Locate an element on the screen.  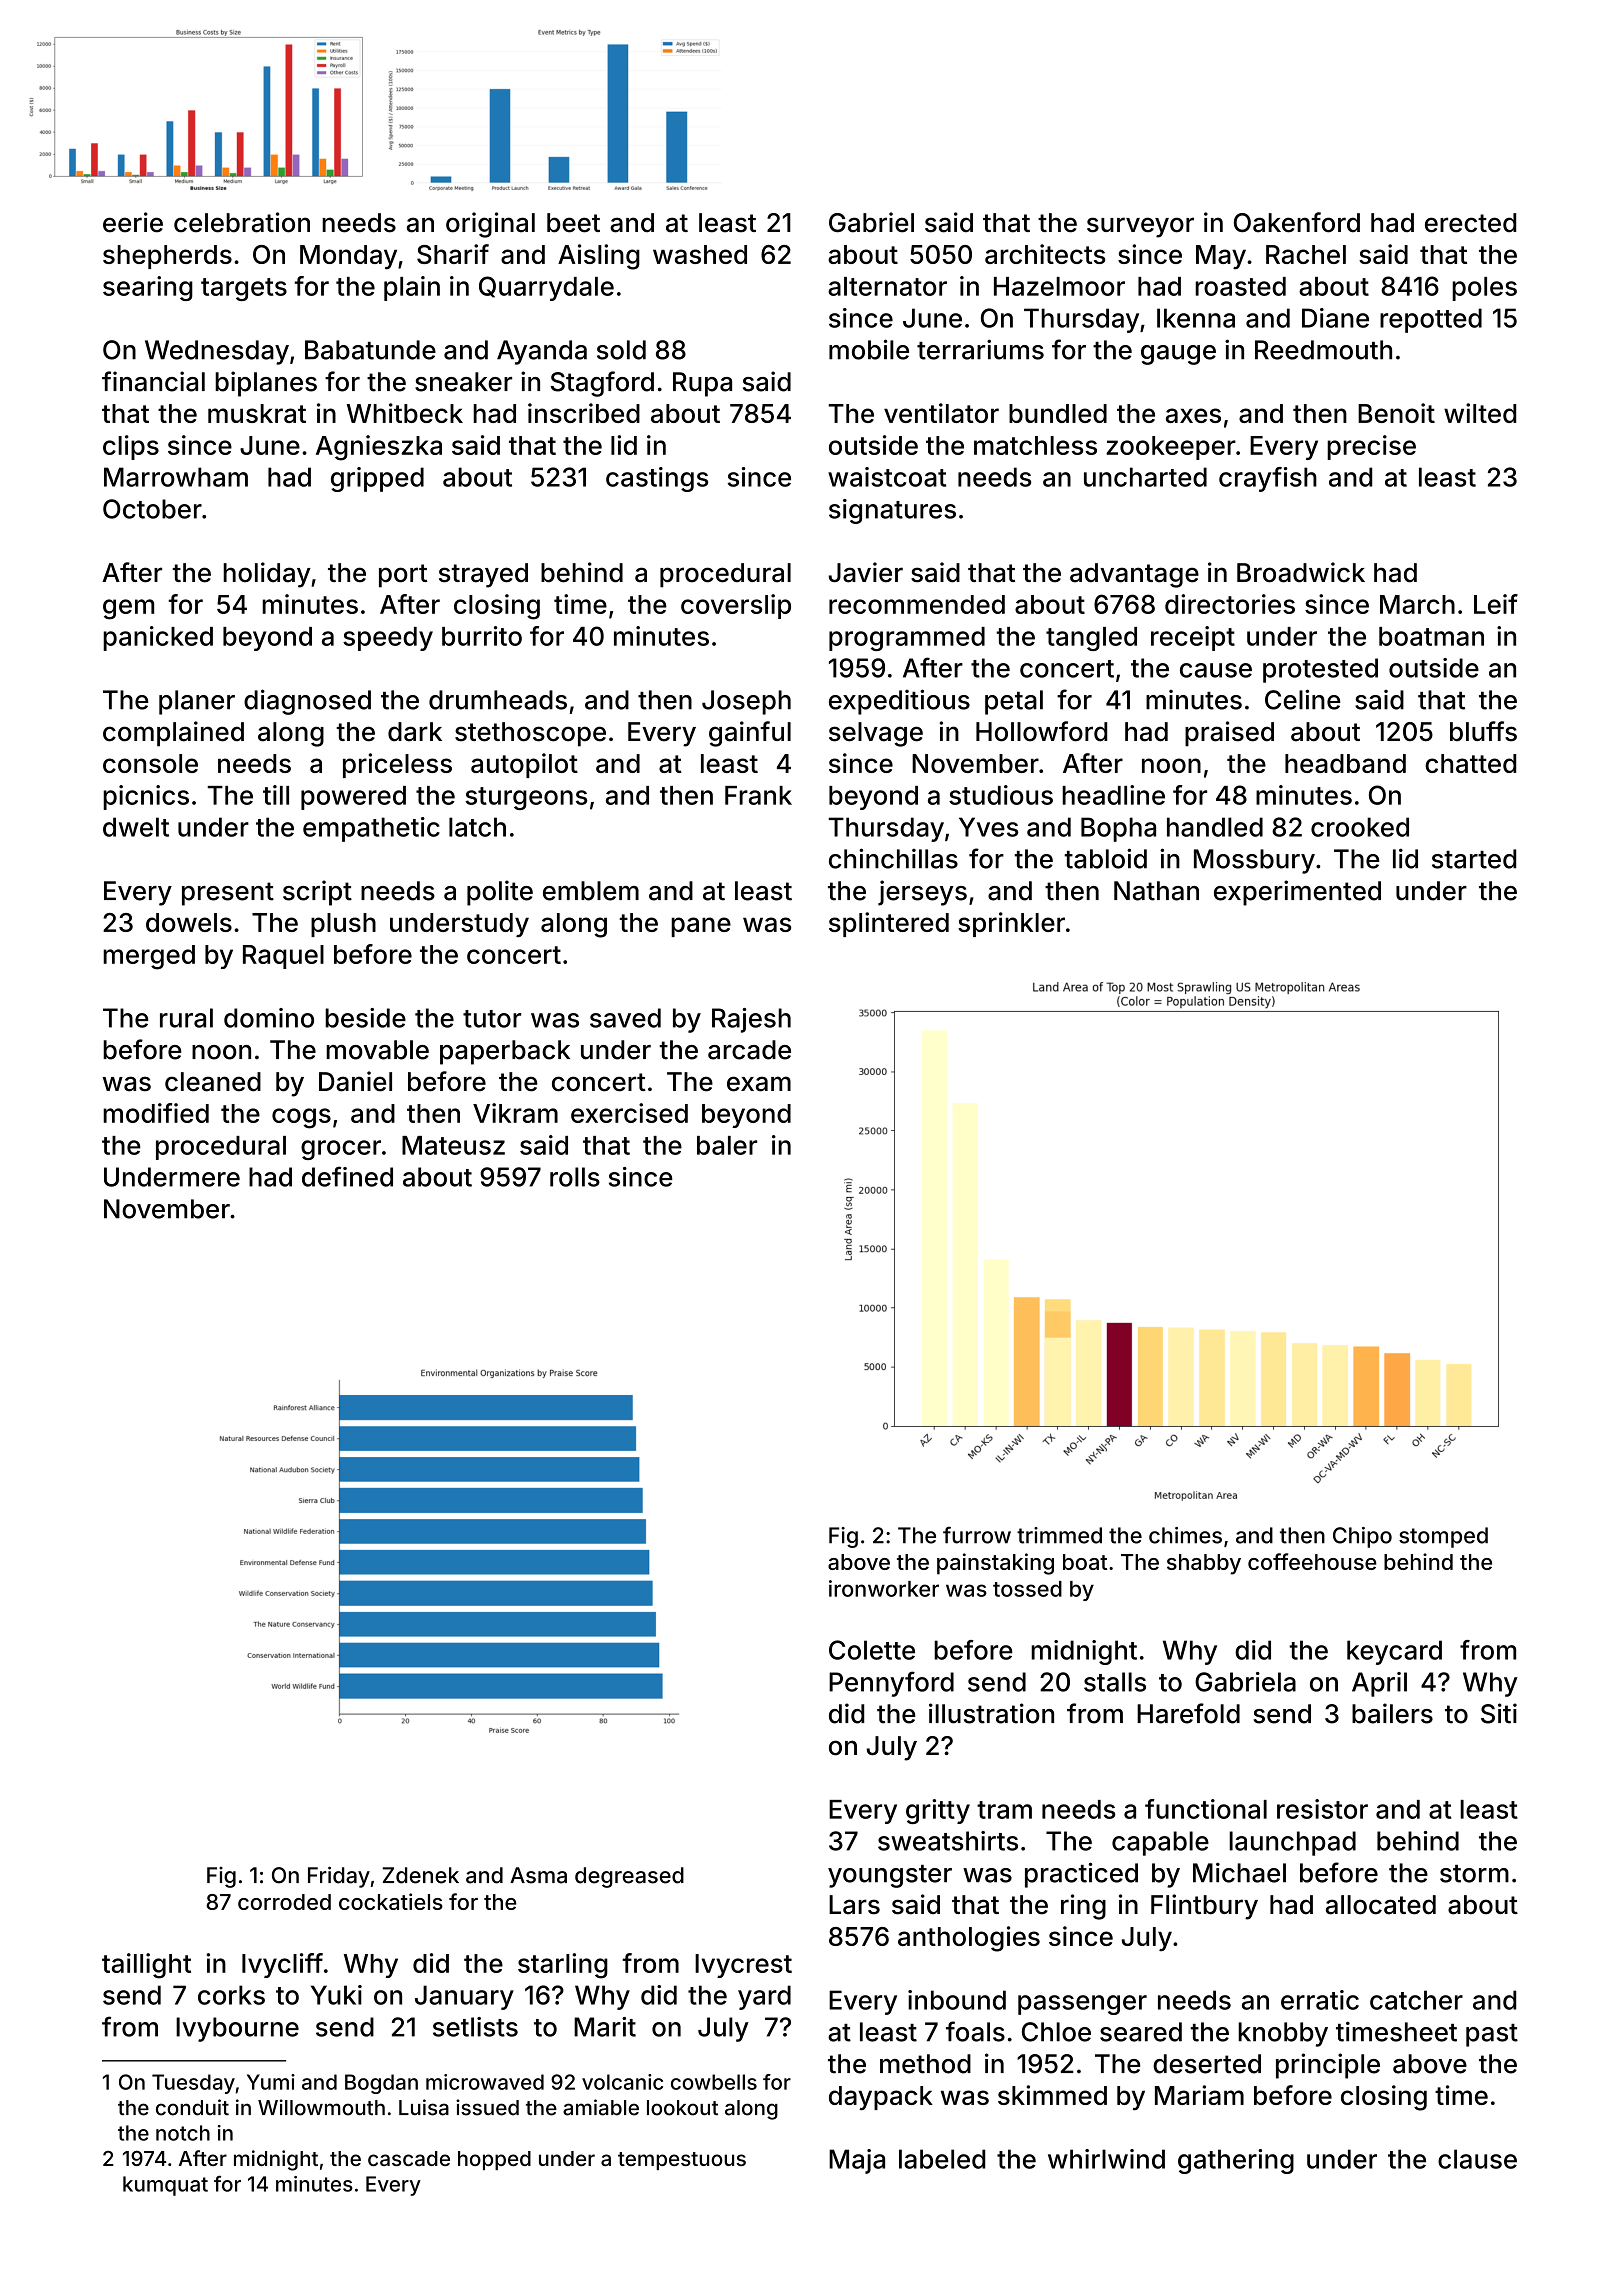
precise is located at coordinates (1371, 447).
